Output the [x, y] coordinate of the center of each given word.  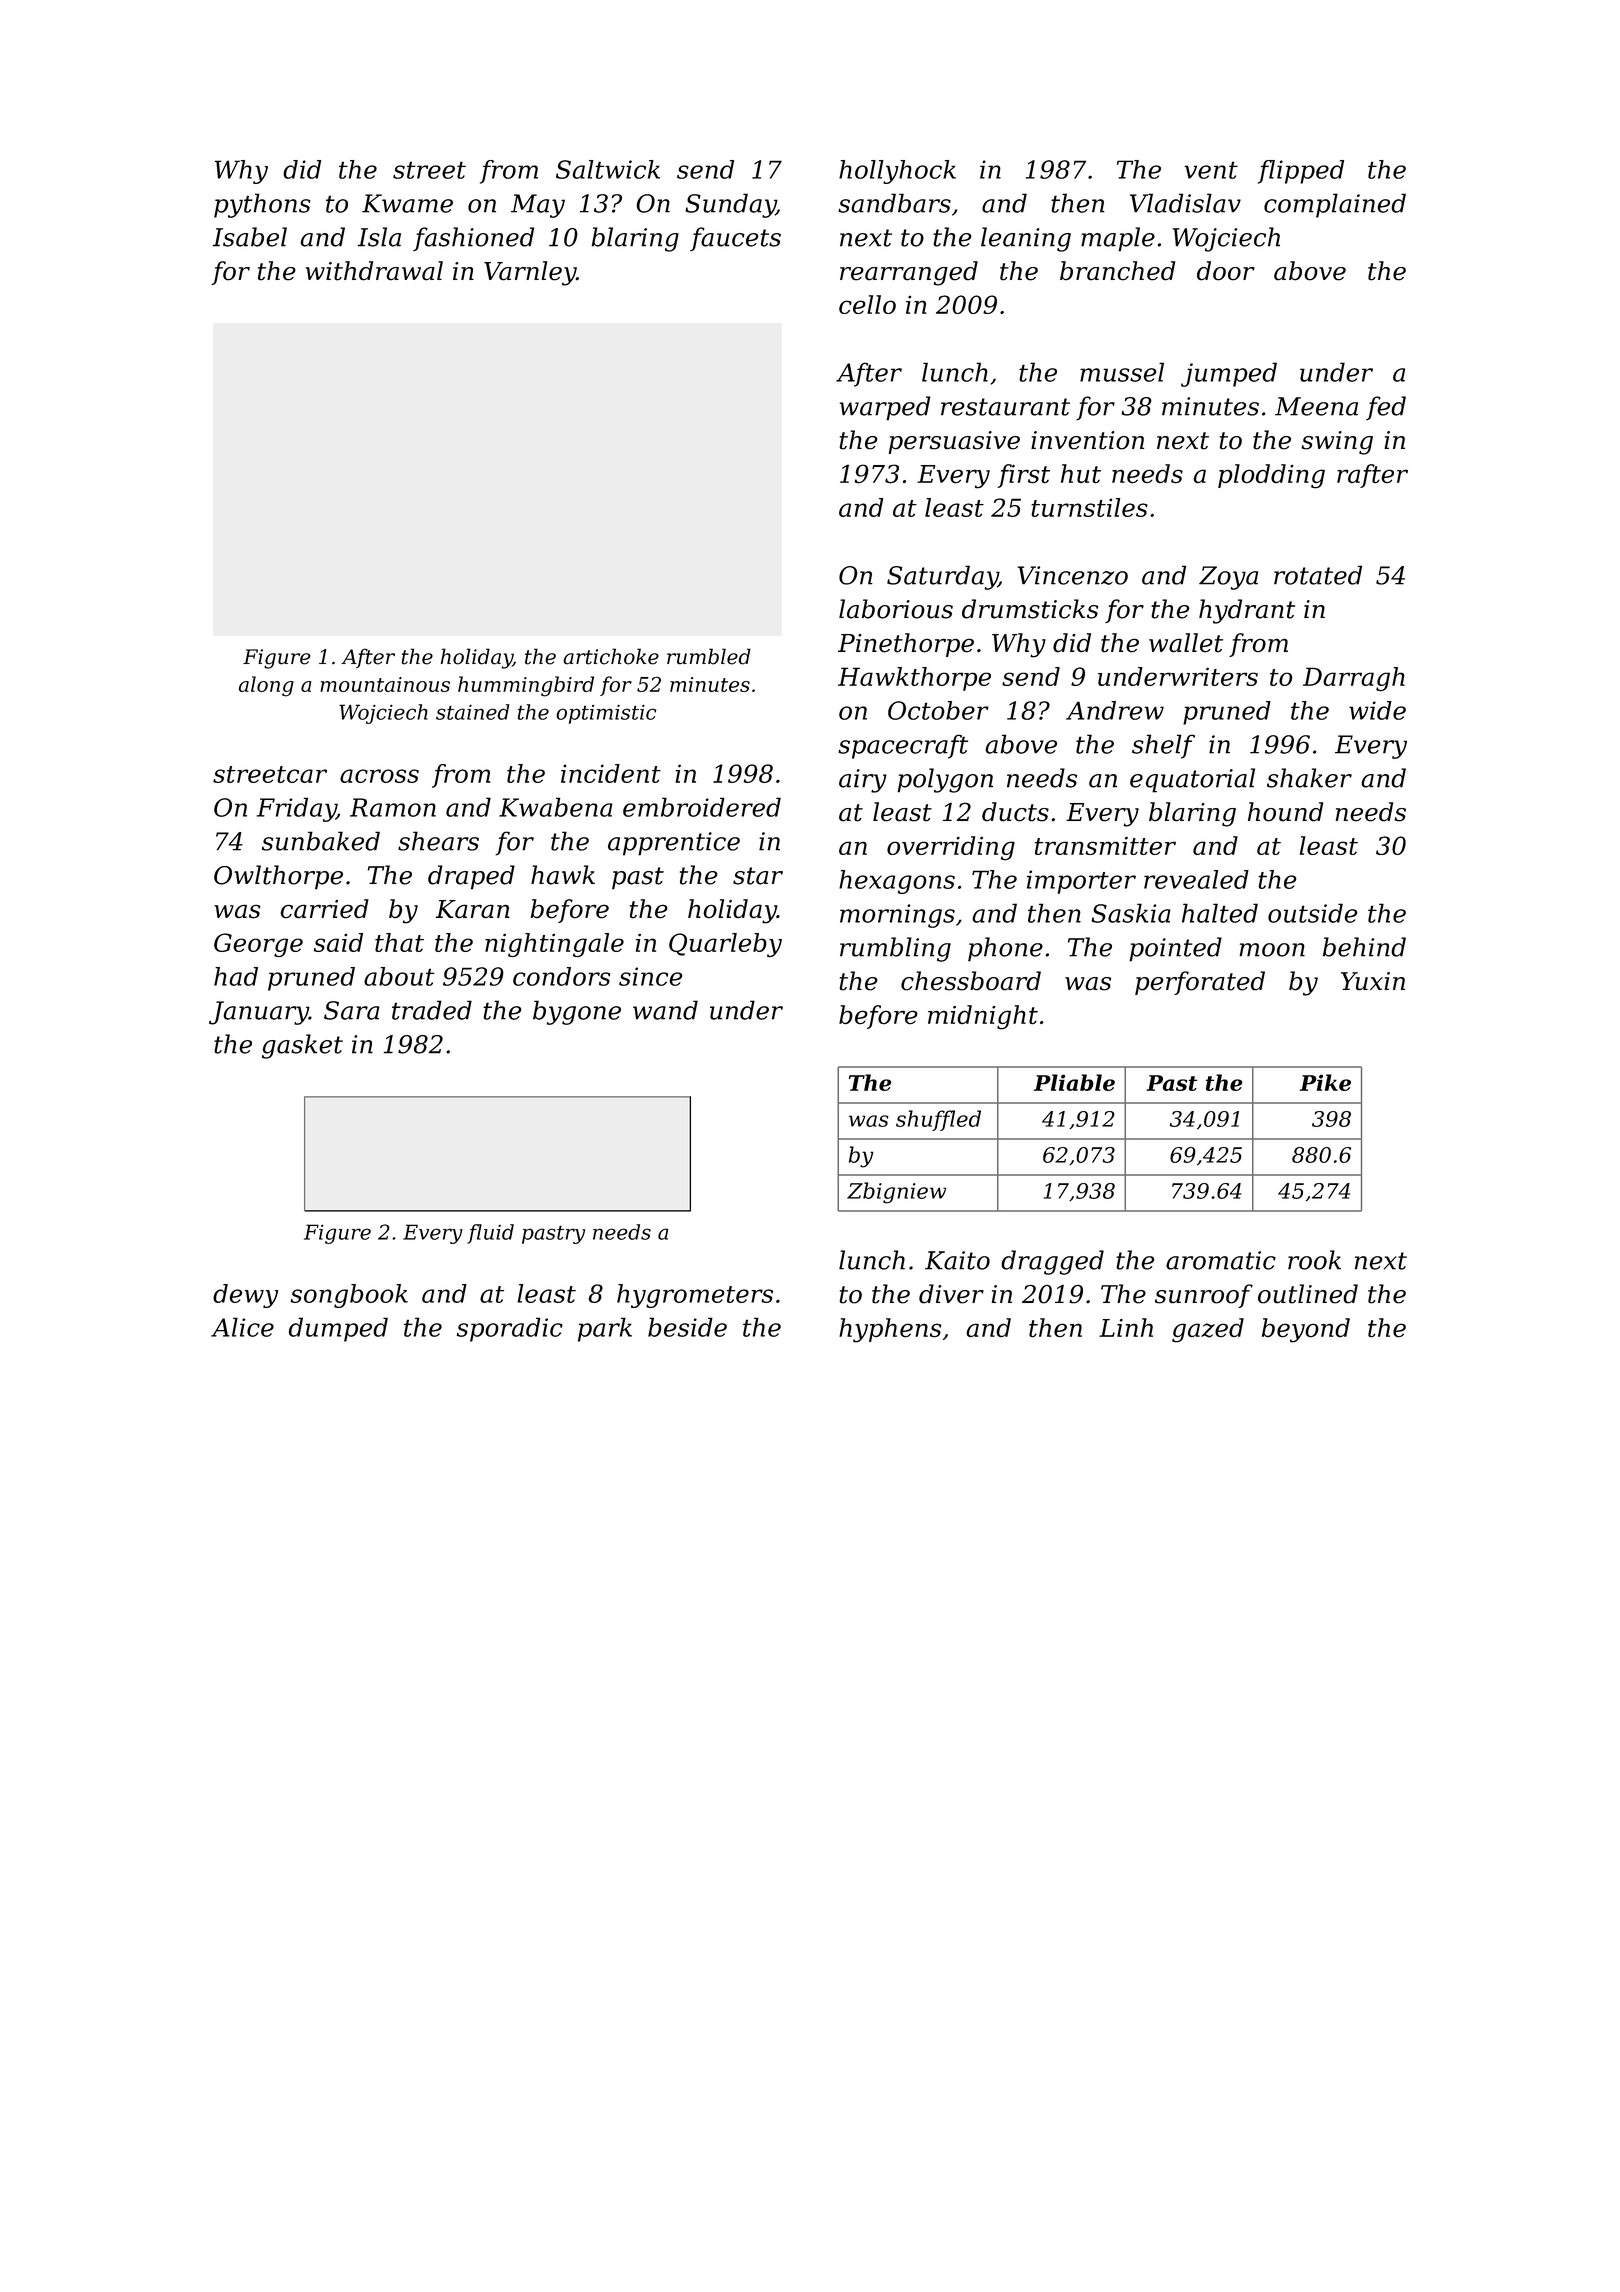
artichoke [611, 656]
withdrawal [374, 271]
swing [1337, 443]
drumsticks [1030, 609]
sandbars [894, 203]
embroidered [702, 807]
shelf [1163, 746]
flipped [1301, 172]
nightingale [554, 945]
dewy [245, 1296]
